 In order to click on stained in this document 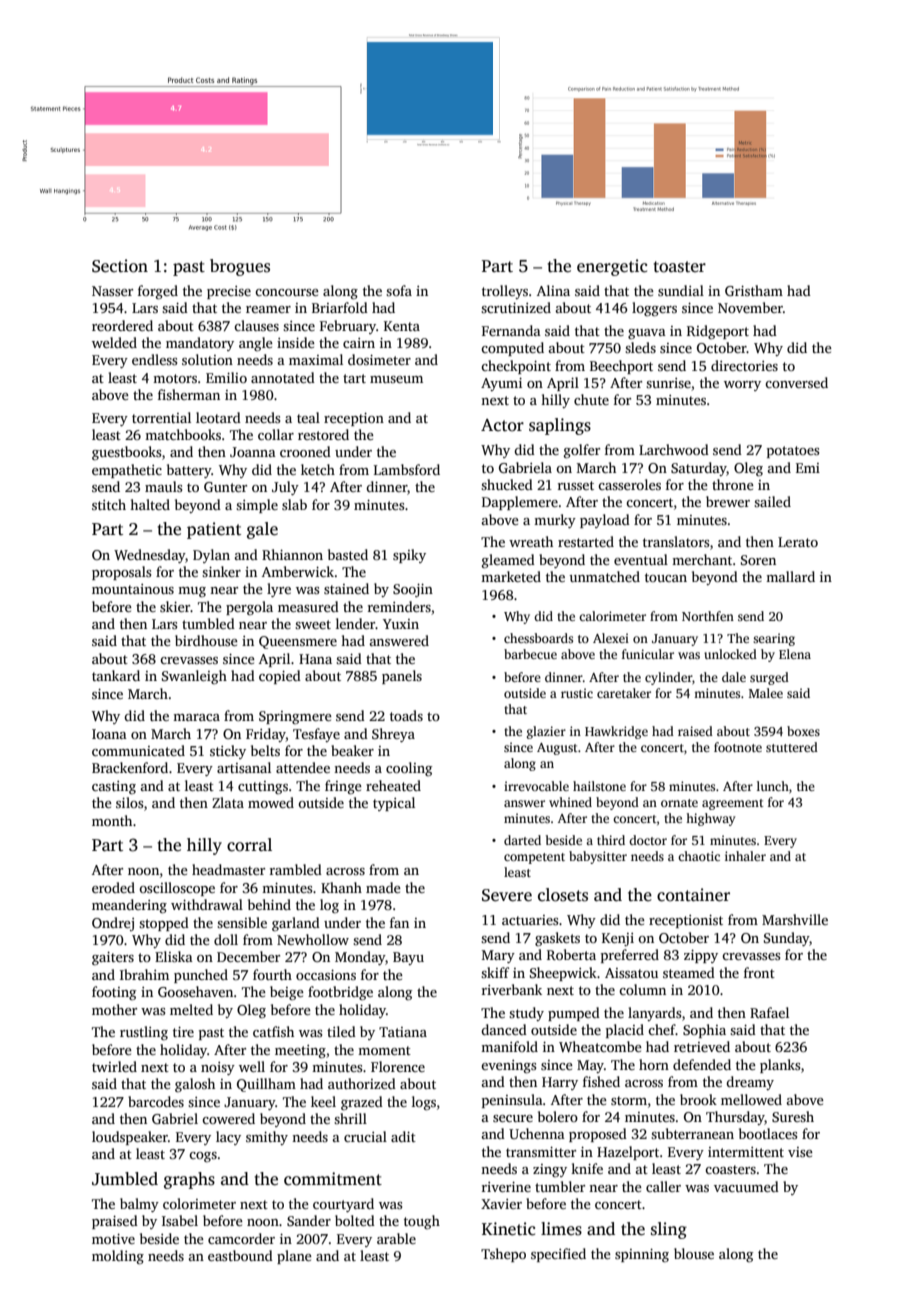, I will do `click(346, 588)`.
